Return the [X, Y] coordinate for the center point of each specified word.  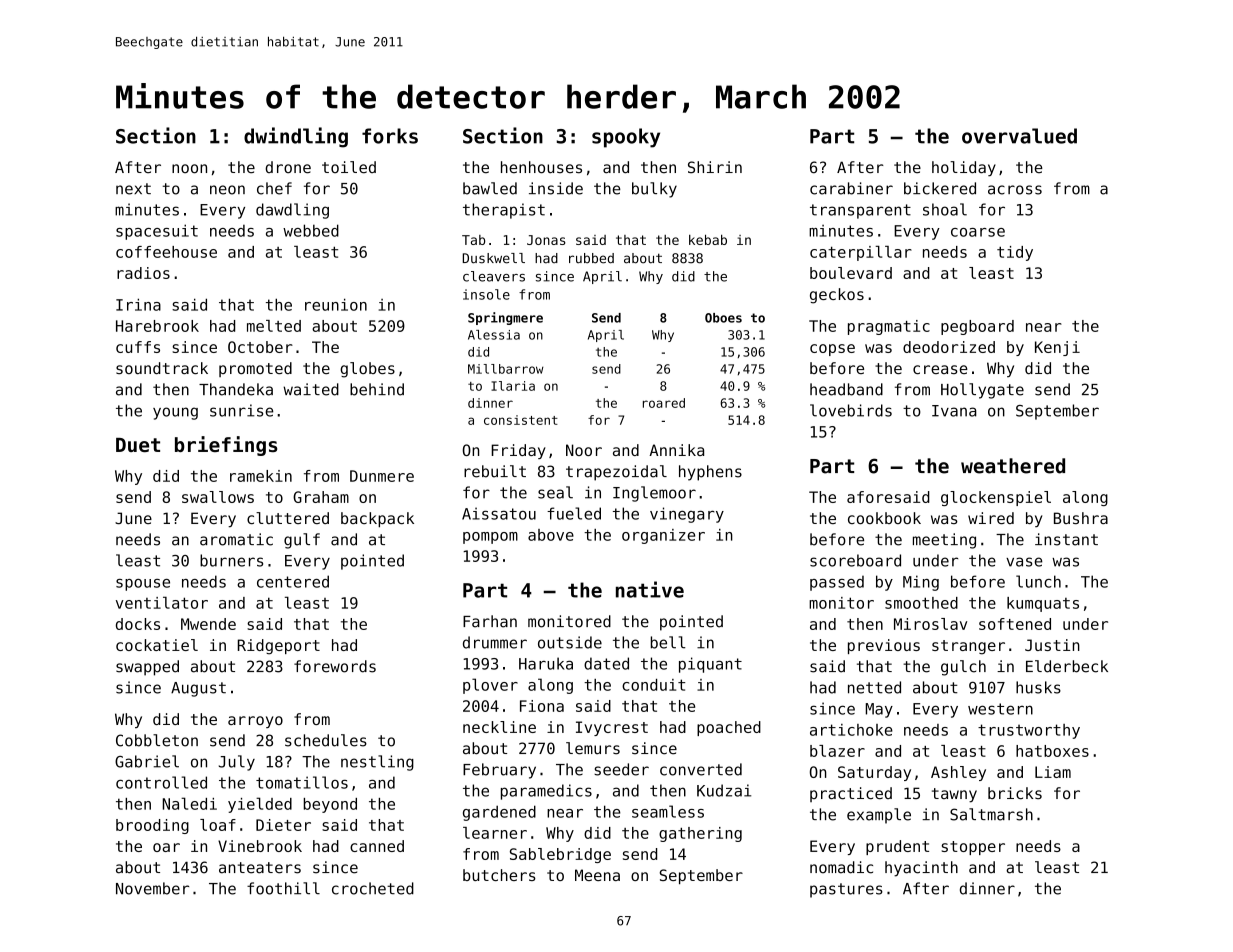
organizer [663, 536]
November [152, 888]
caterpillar [861, 253]
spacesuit [157, 232]
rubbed [591, 258]
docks [138, 624]
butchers [499, 875]
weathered [1013, 466]
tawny [954, 795]
